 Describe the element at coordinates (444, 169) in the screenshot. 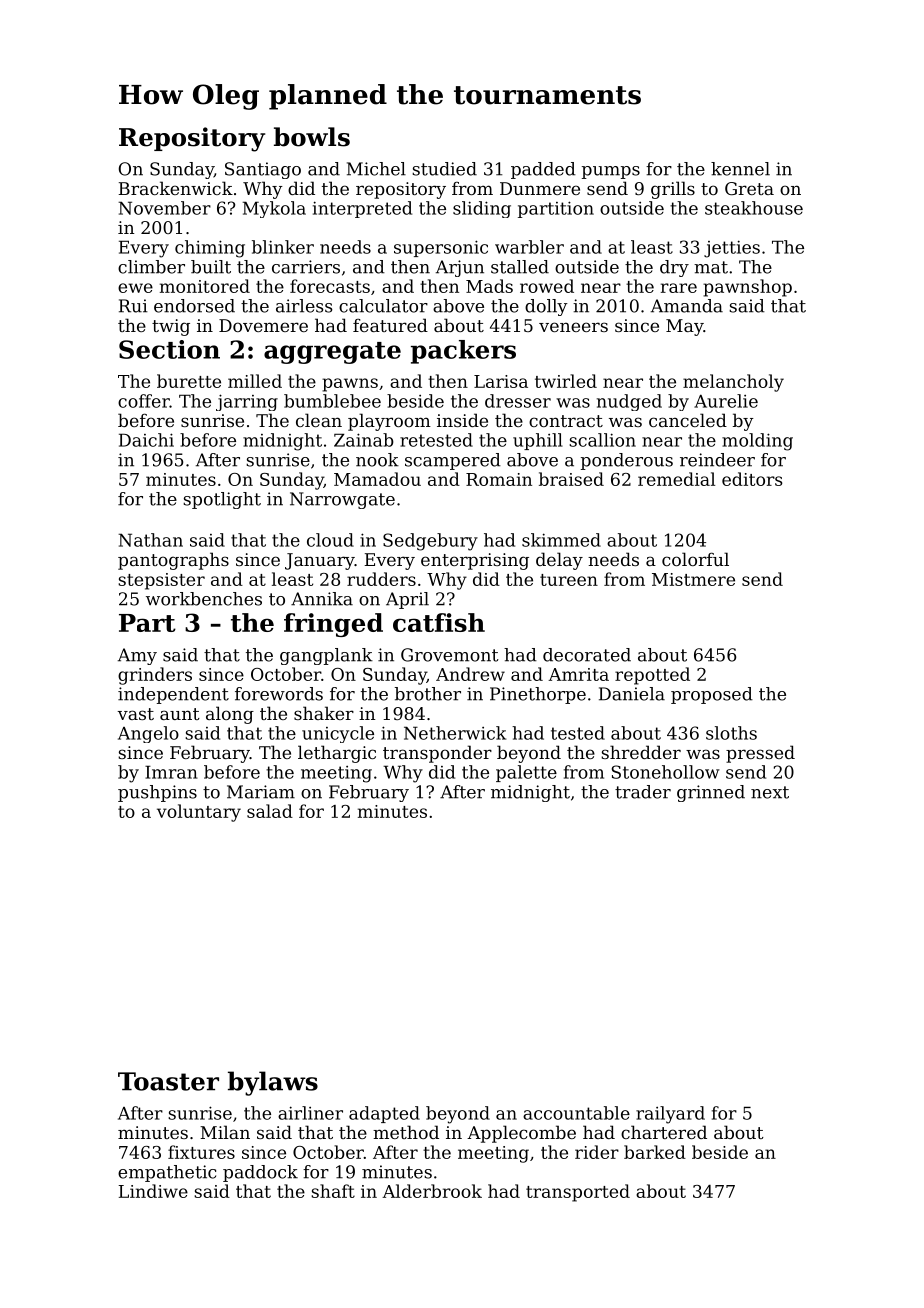

I see `studied` at that location.
